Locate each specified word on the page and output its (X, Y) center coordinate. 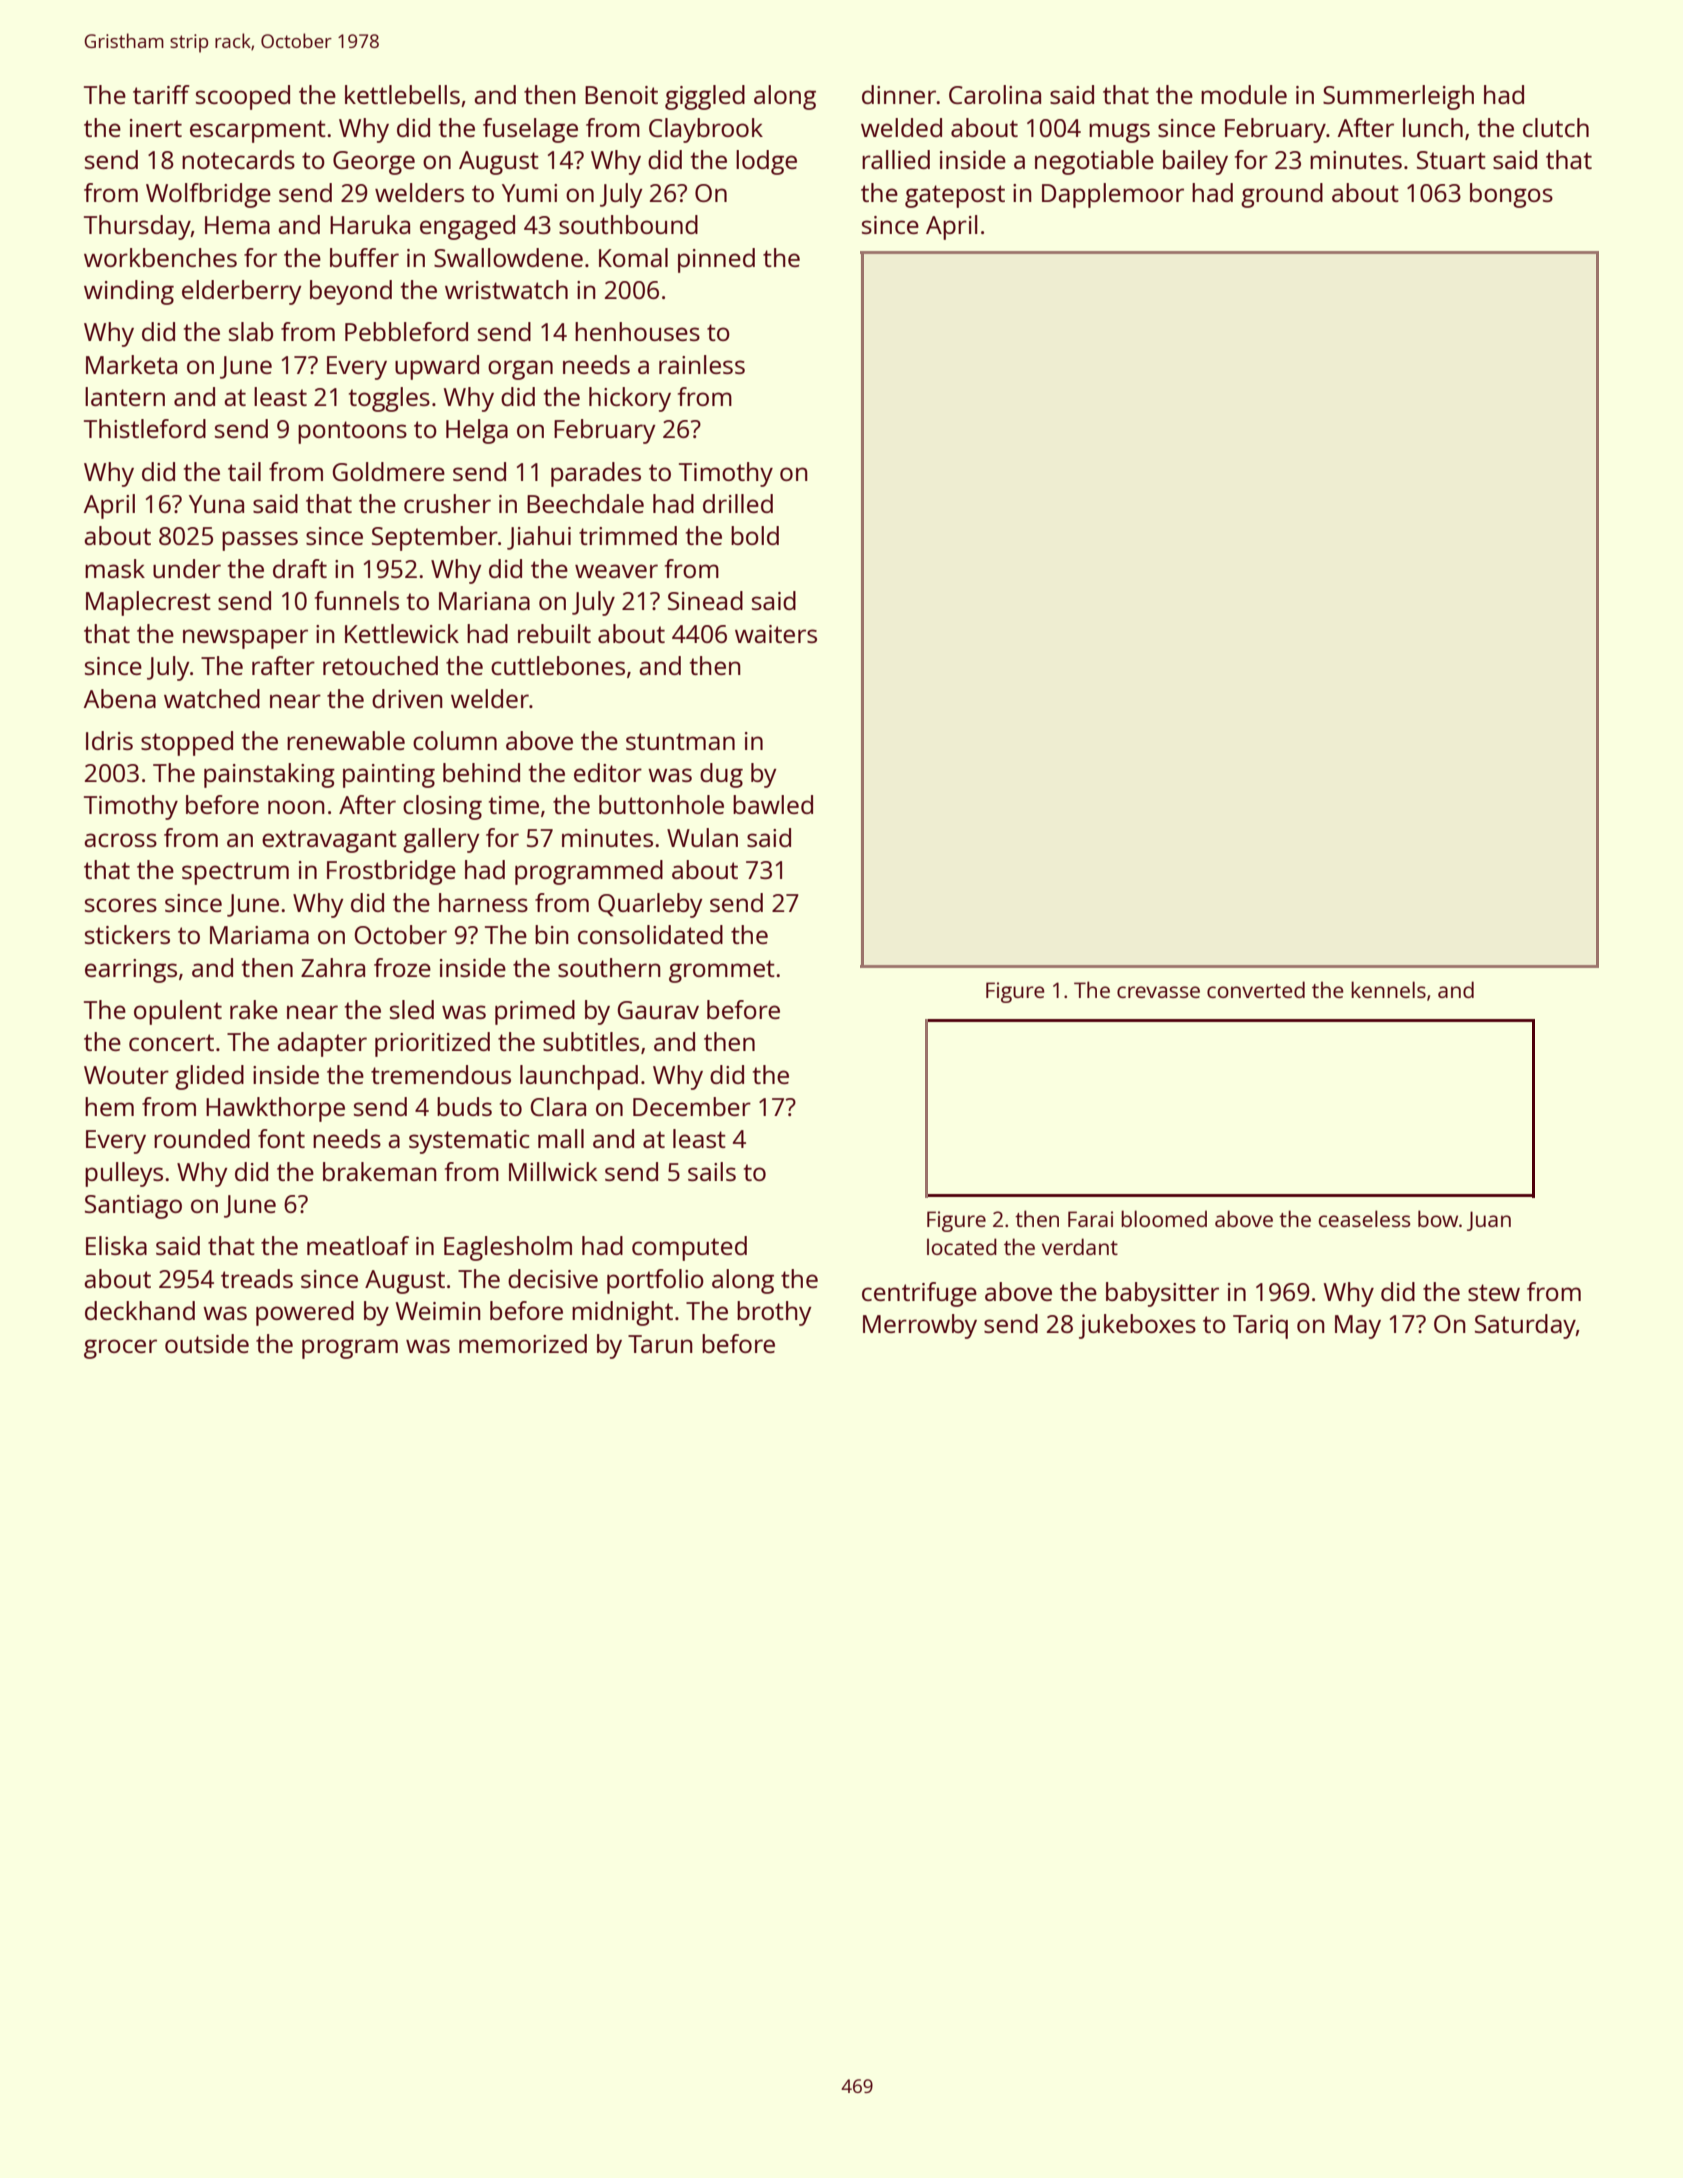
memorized (523, 1343)
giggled (705, 97)
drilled (738, 503)
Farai (1090, 1219)
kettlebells (402, 94)
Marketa (131, 364)
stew (1494, 1292)
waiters (776, 634)
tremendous (441, 1074)
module (1244, 94)
